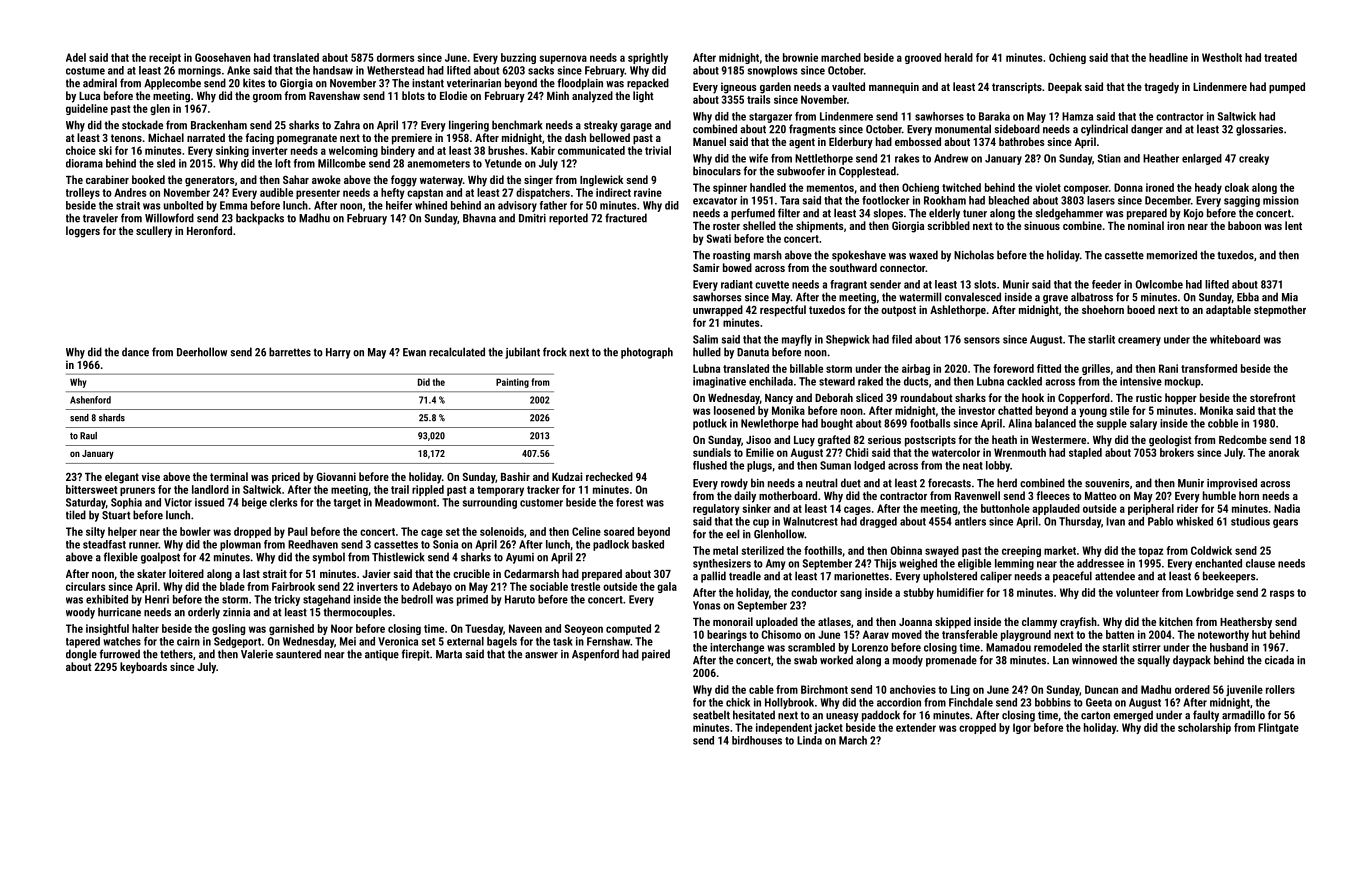 The image size is (1372, 887). Describe the element at coordinates (223, 57) in the screenshot. I see `Goosehaven` at that location.
